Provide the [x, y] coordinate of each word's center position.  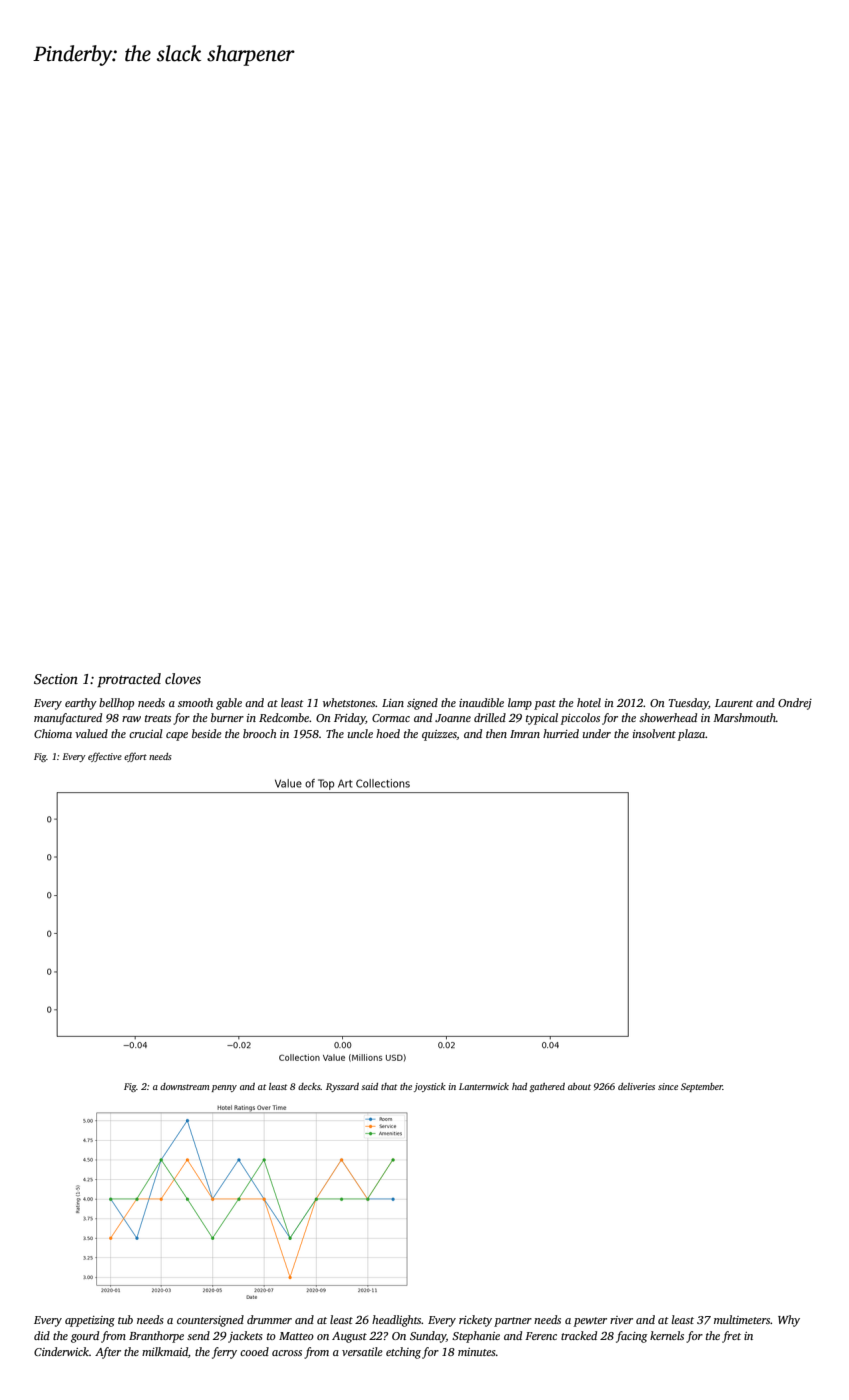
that [389, 1086]
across [287, 1353]
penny [224, 1088]
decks [309, 1086]
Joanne [453, 718]
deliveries [636, 1086]
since [668, 1086]
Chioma [53, 733]
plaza [691, 735]
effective [105, 757]
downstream [184, 1086]
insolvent [654, 733]
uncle [360, 733]
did [42, 1335]
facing [631, 1337]
